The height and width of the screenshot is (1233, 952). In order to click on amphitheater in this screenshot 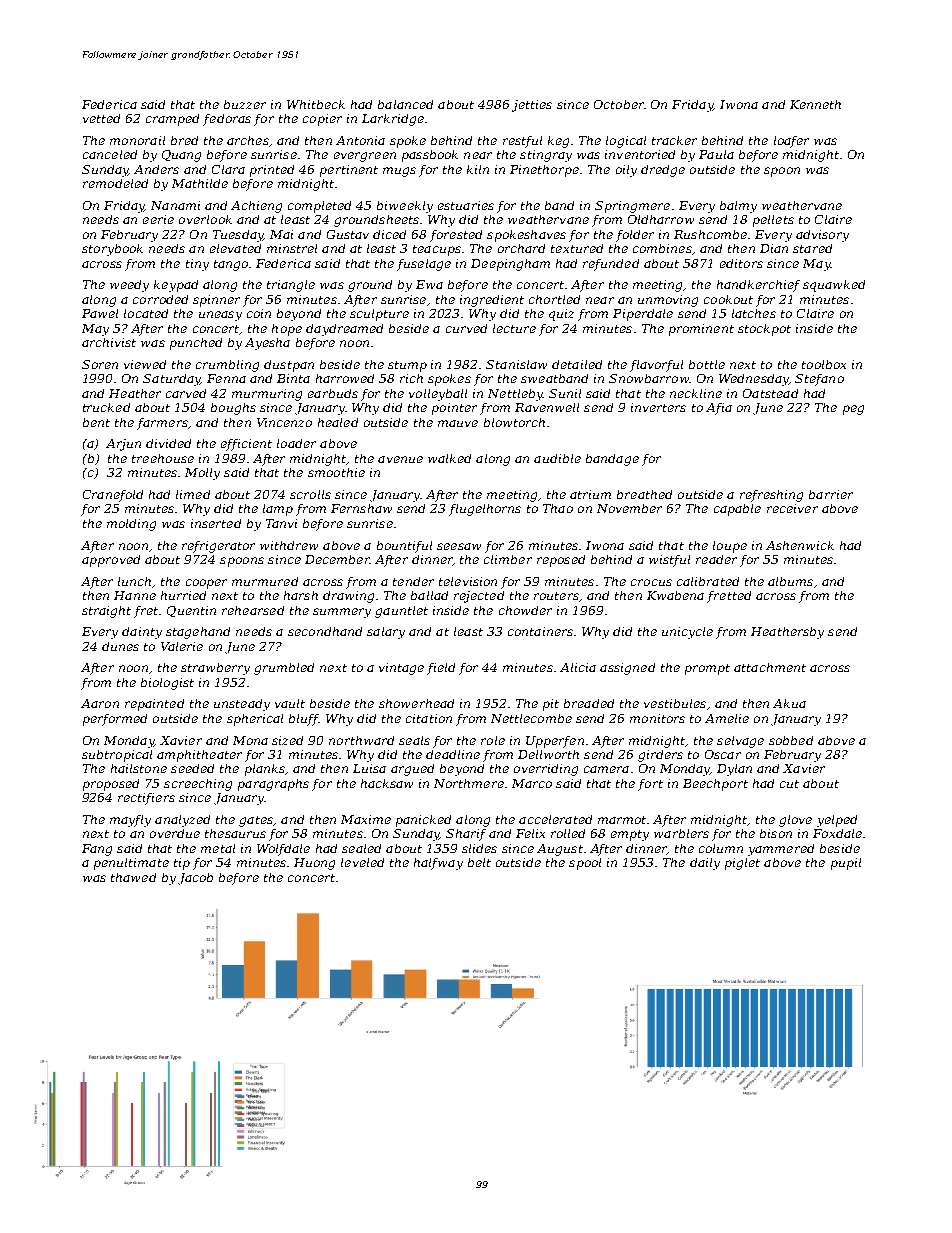, I will do `click(199, 756)`.
